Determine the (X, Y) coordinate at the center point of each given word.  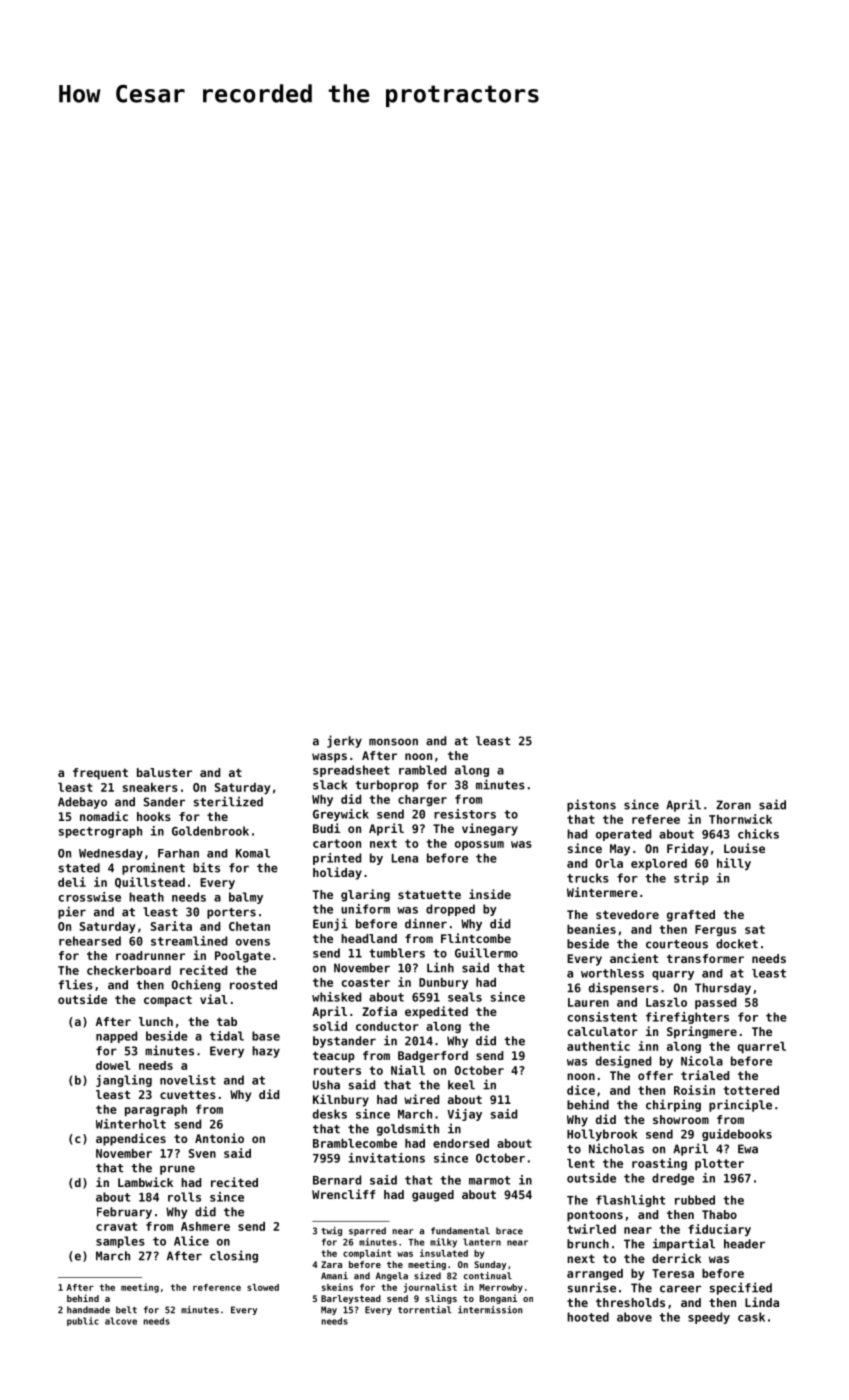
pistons (591, 805)
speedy (709, 1318)
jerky (344, 741)
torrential (425, 1310)
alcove (121, 1321)
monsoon (393, 742)
